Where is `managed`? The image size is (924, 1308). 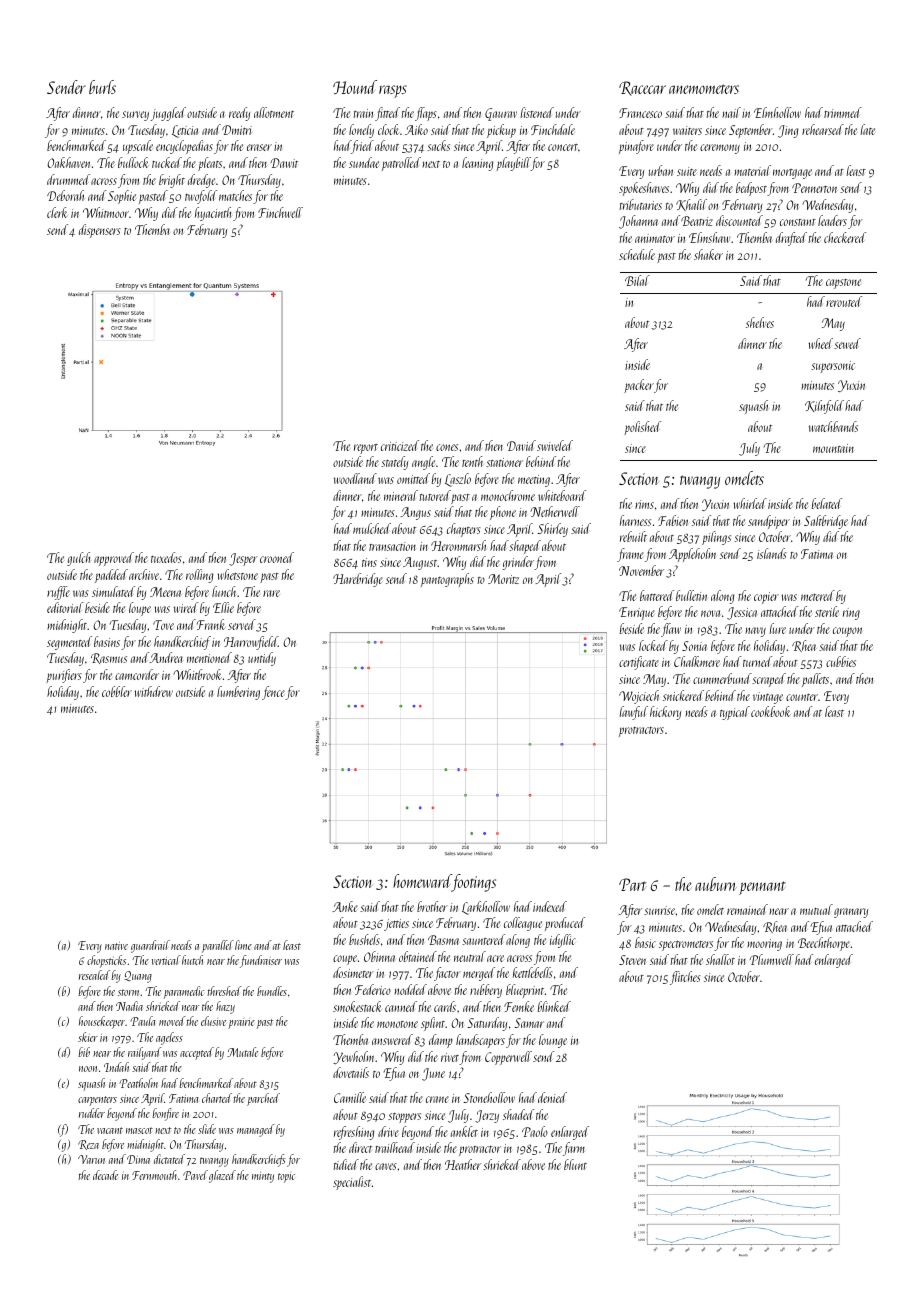
managed is located at coordinates (256, 1130).
